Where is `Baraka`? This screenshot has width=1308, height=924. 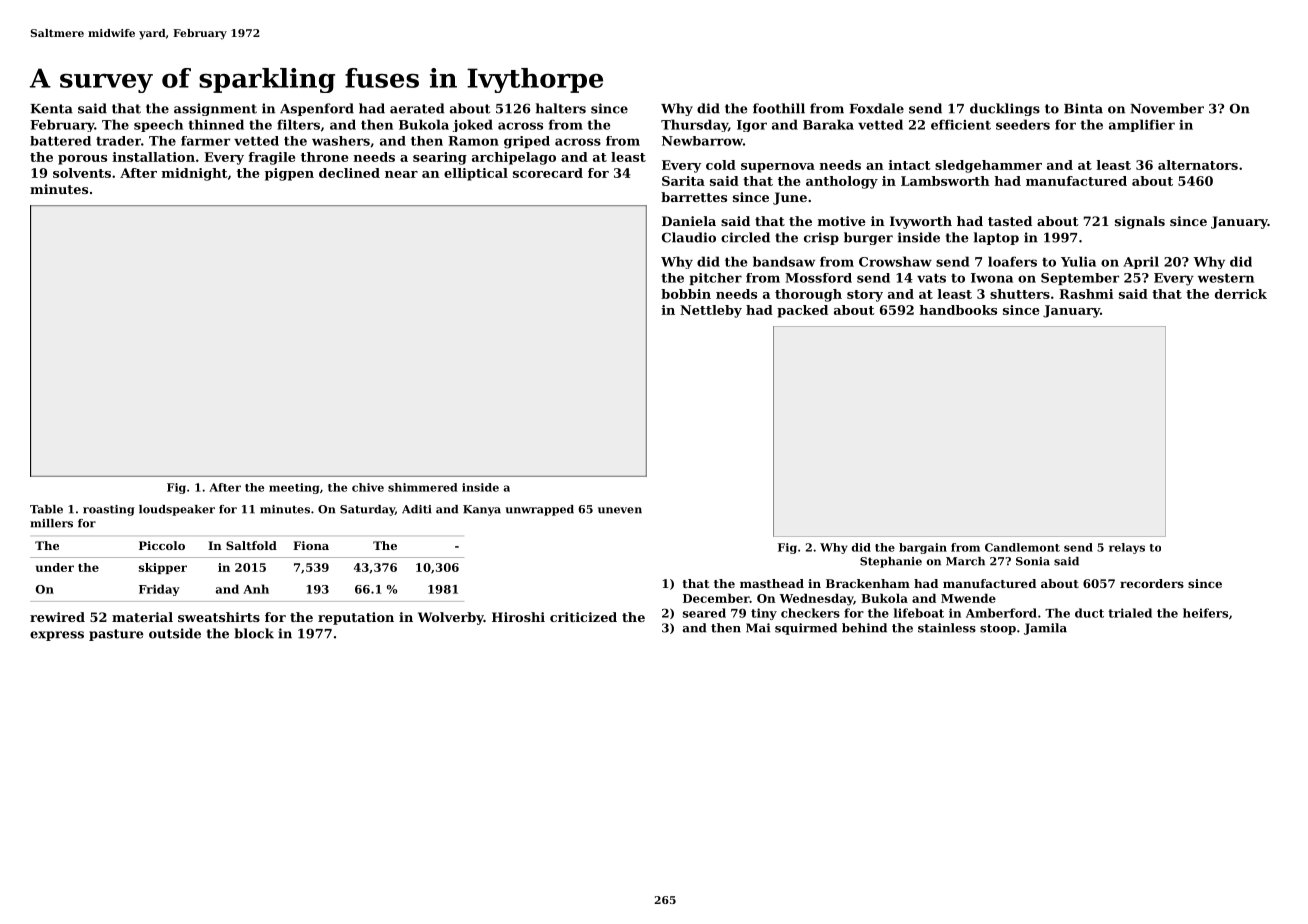
Baraka is located at coordinates (828, 124).
